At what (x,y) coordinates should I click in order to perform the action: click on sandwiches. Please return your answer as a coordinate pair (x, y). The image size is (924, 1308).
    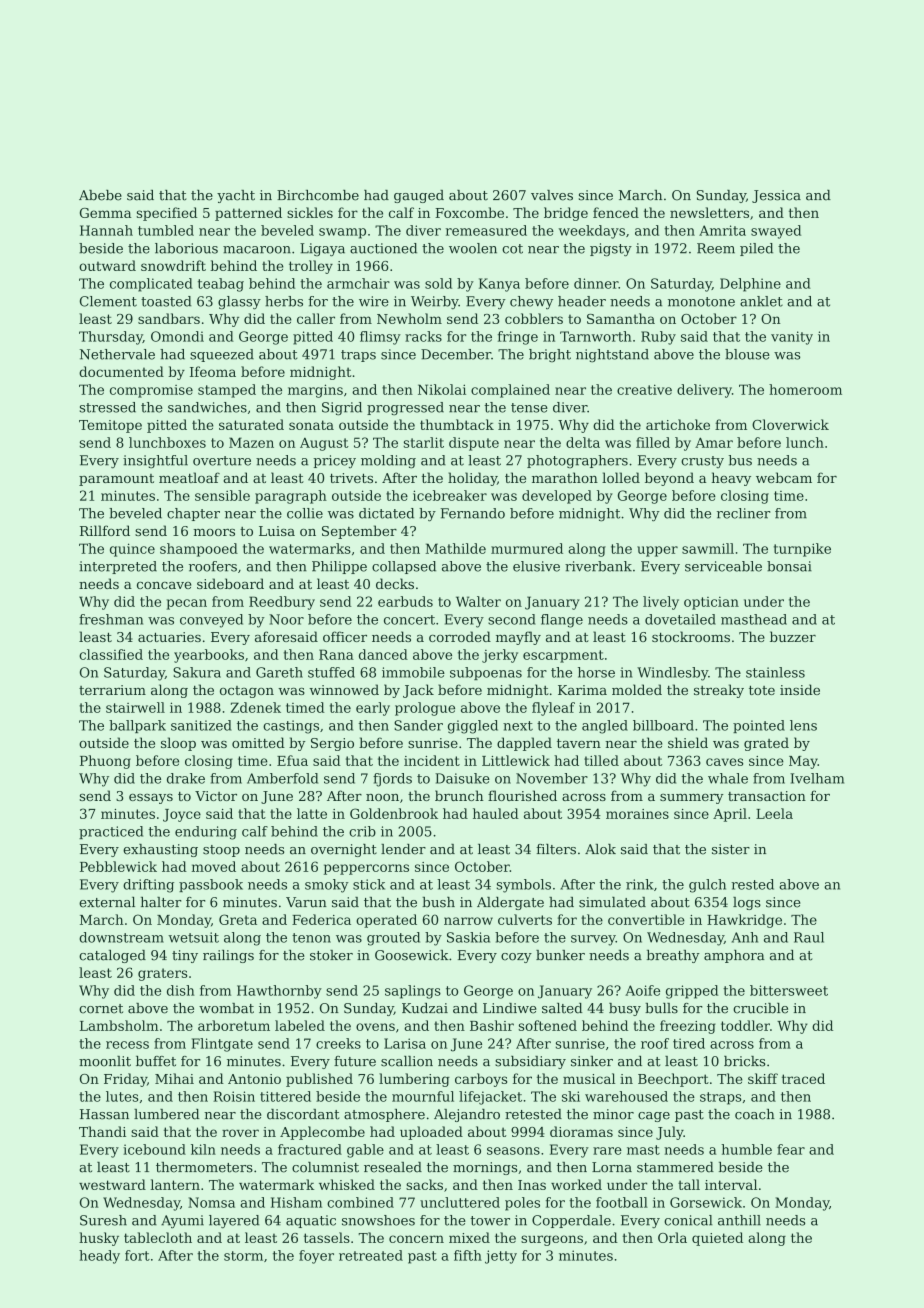
    Looking at the image, I should click on (207, 407).
